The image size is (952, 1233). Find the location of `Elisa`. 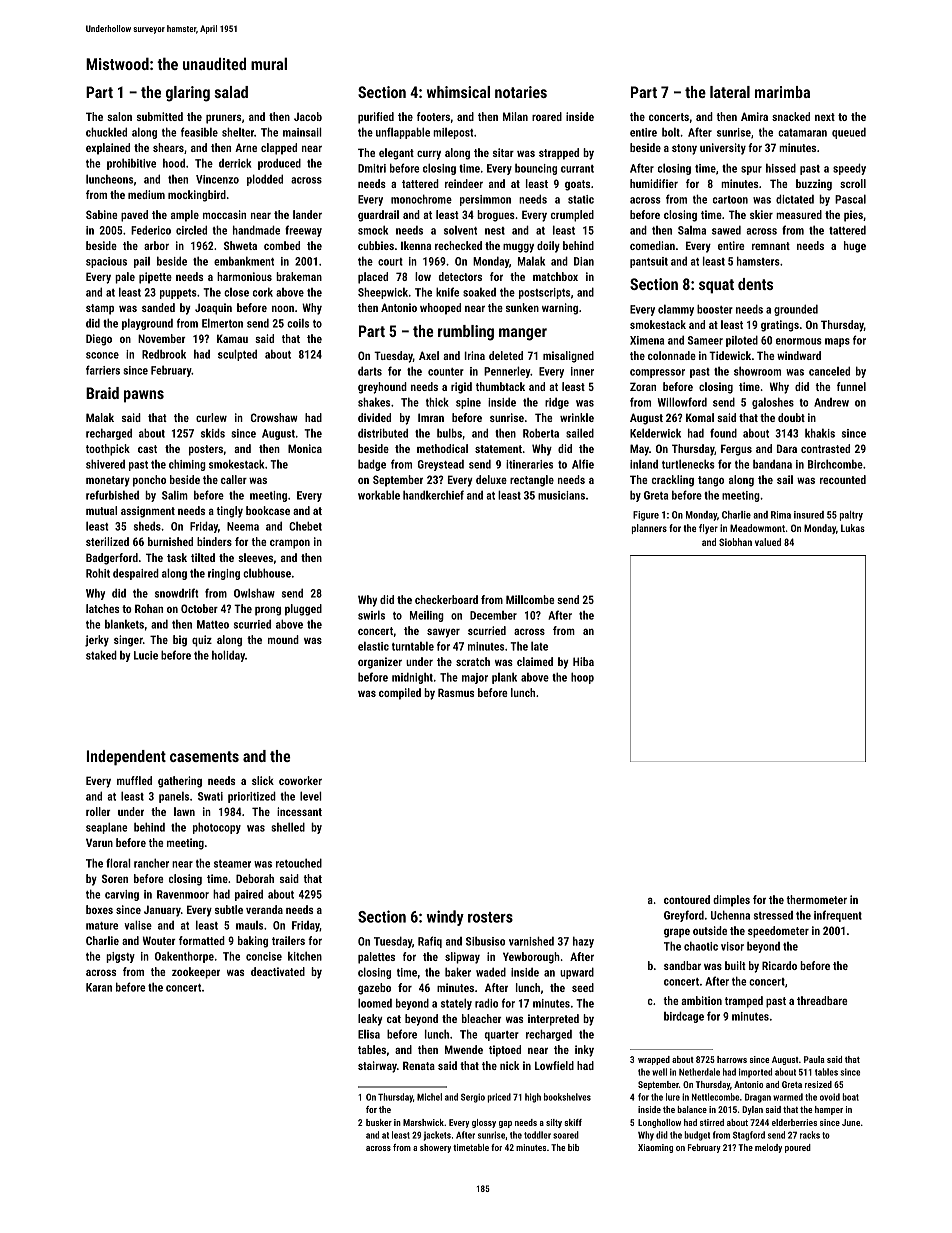

Elisa is located at coordinates (369, 1034).
